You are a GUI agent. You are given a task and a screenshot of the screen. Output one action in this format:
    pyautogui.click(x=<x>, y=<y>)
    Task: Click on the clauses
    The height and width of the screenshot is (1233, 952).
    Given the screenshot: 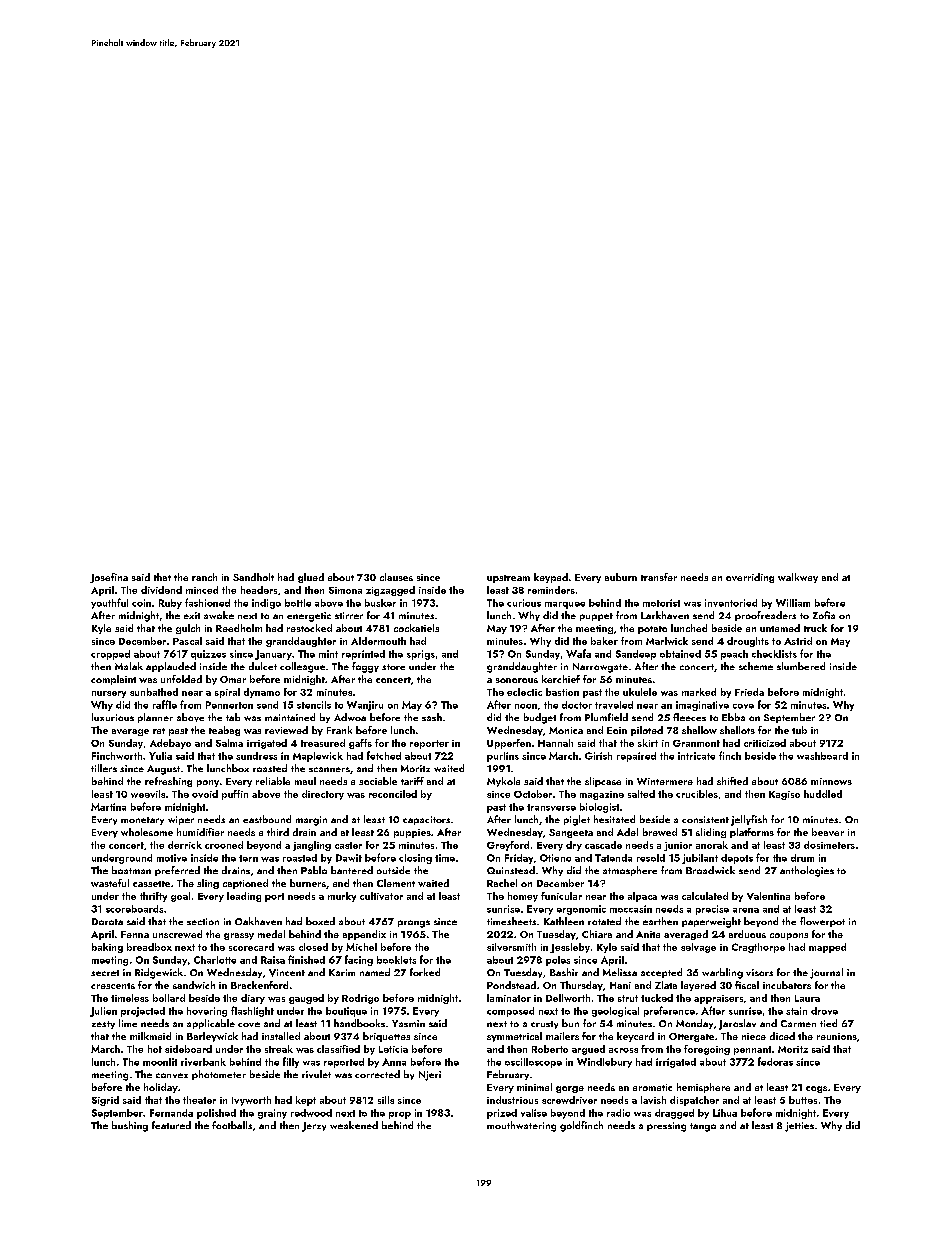 What is the action you would take?
    pyautogui.click(x=396, y=577)
